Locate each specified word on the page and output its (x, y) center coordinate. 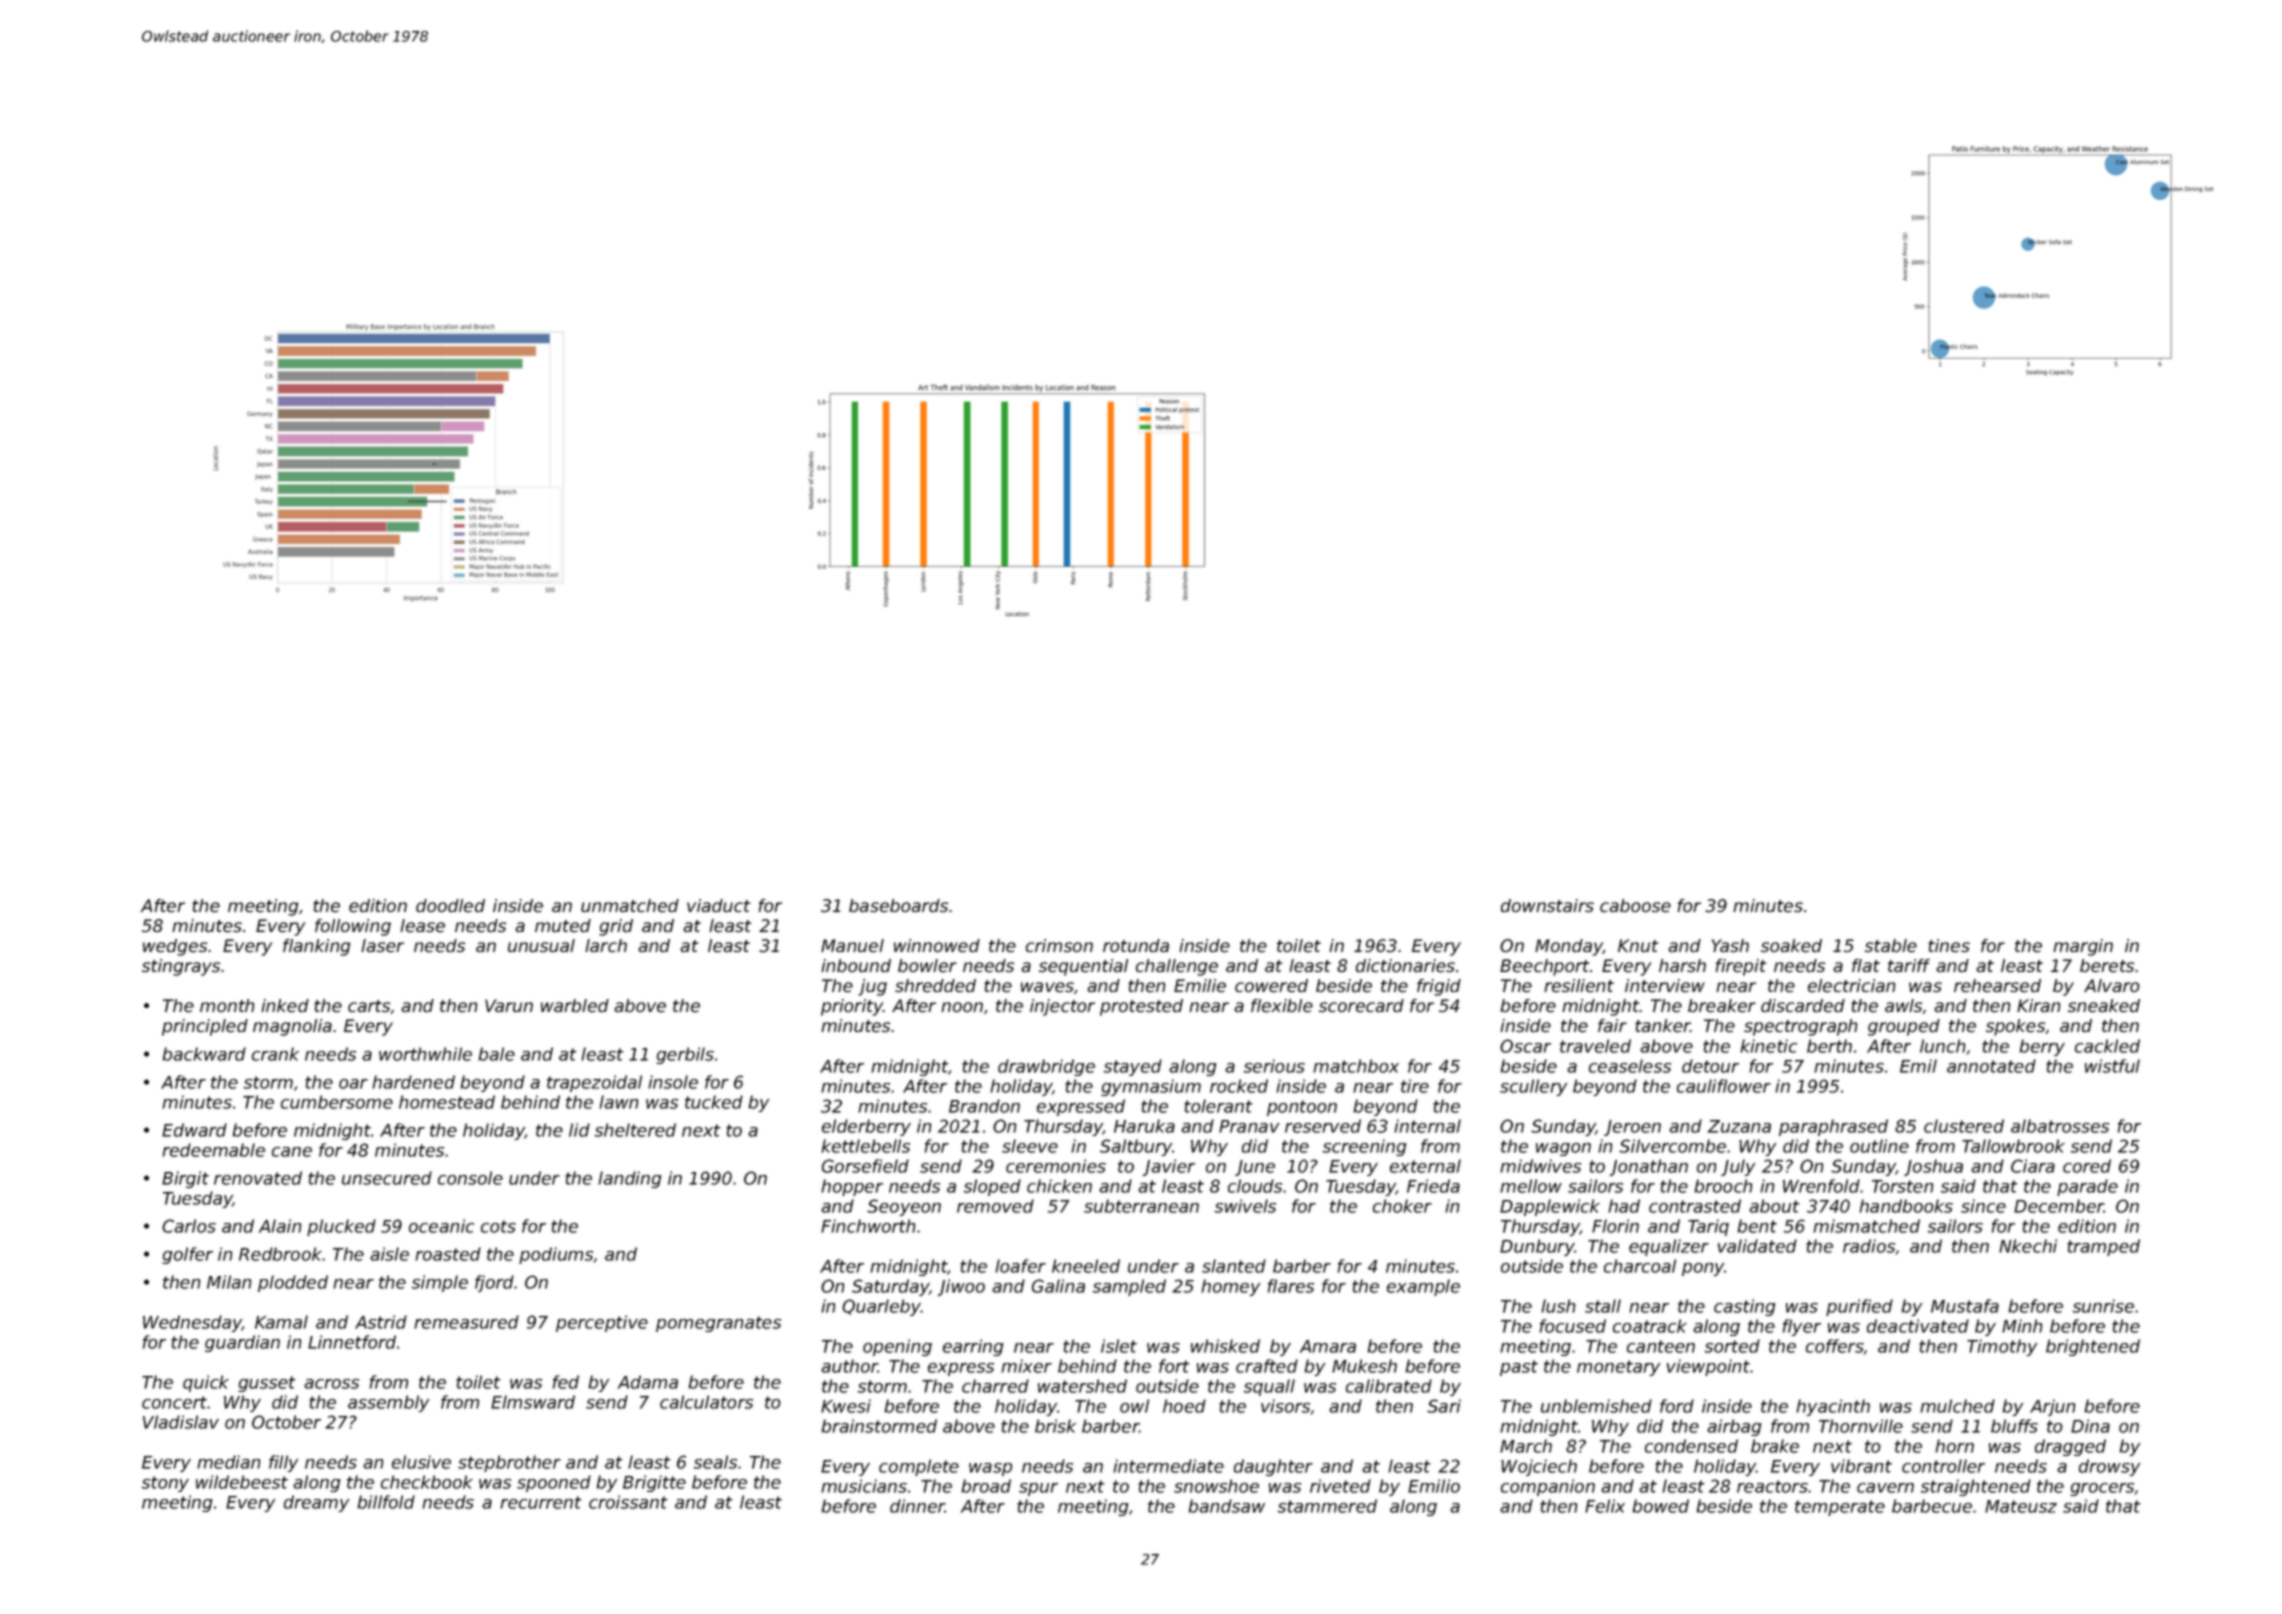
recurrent (541, 1502)
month (227, 1006)
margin (2083, 947)
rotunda (1136, 946)
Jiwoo (961, 1287)
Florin (1615, 1226)
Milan (229, 1282)
